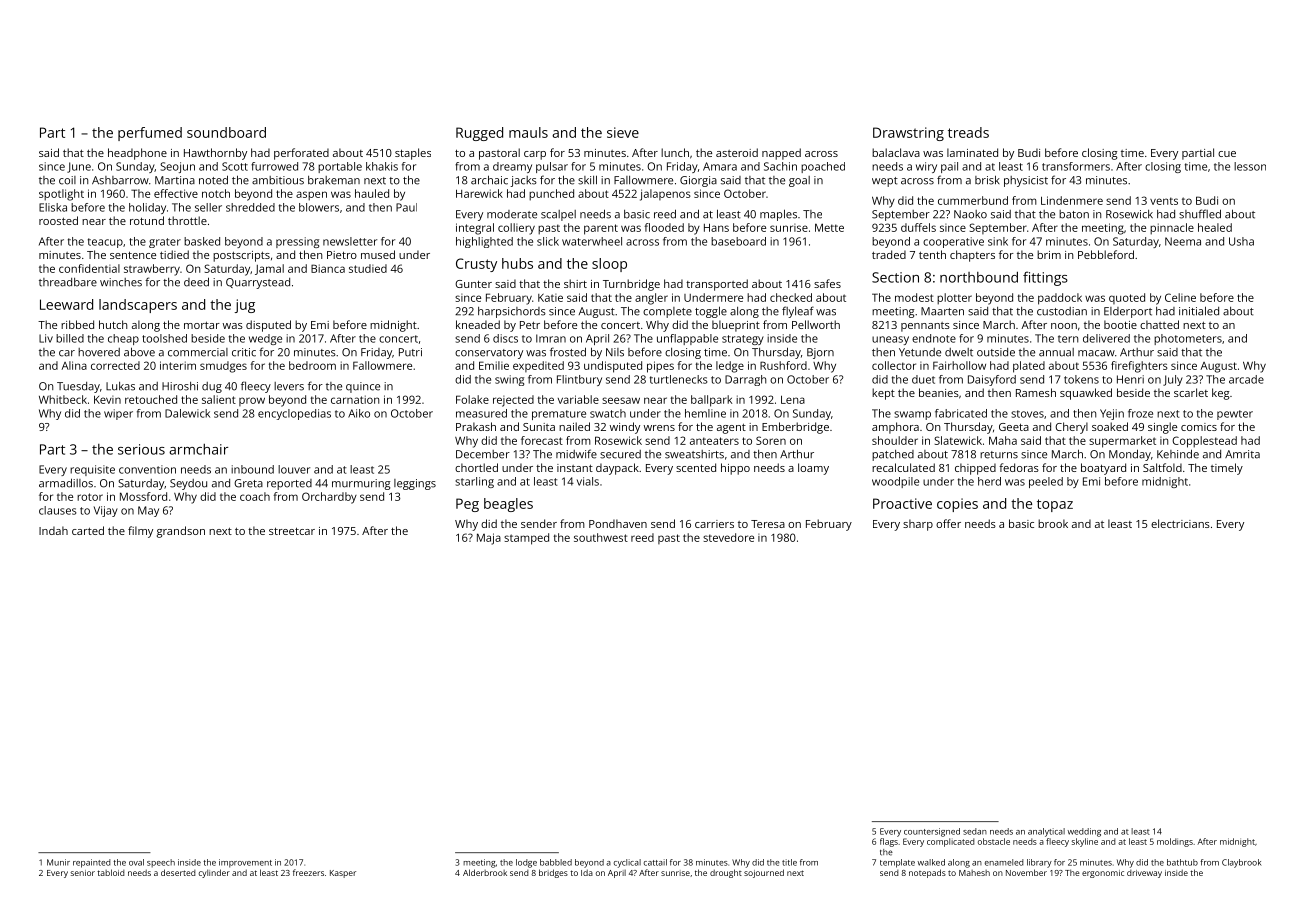 The height and width of the page is (924, 1308). What do you see at coordinates (908, 134) in the page?
I see `Drawstring` at bounding box center [908, 134].
